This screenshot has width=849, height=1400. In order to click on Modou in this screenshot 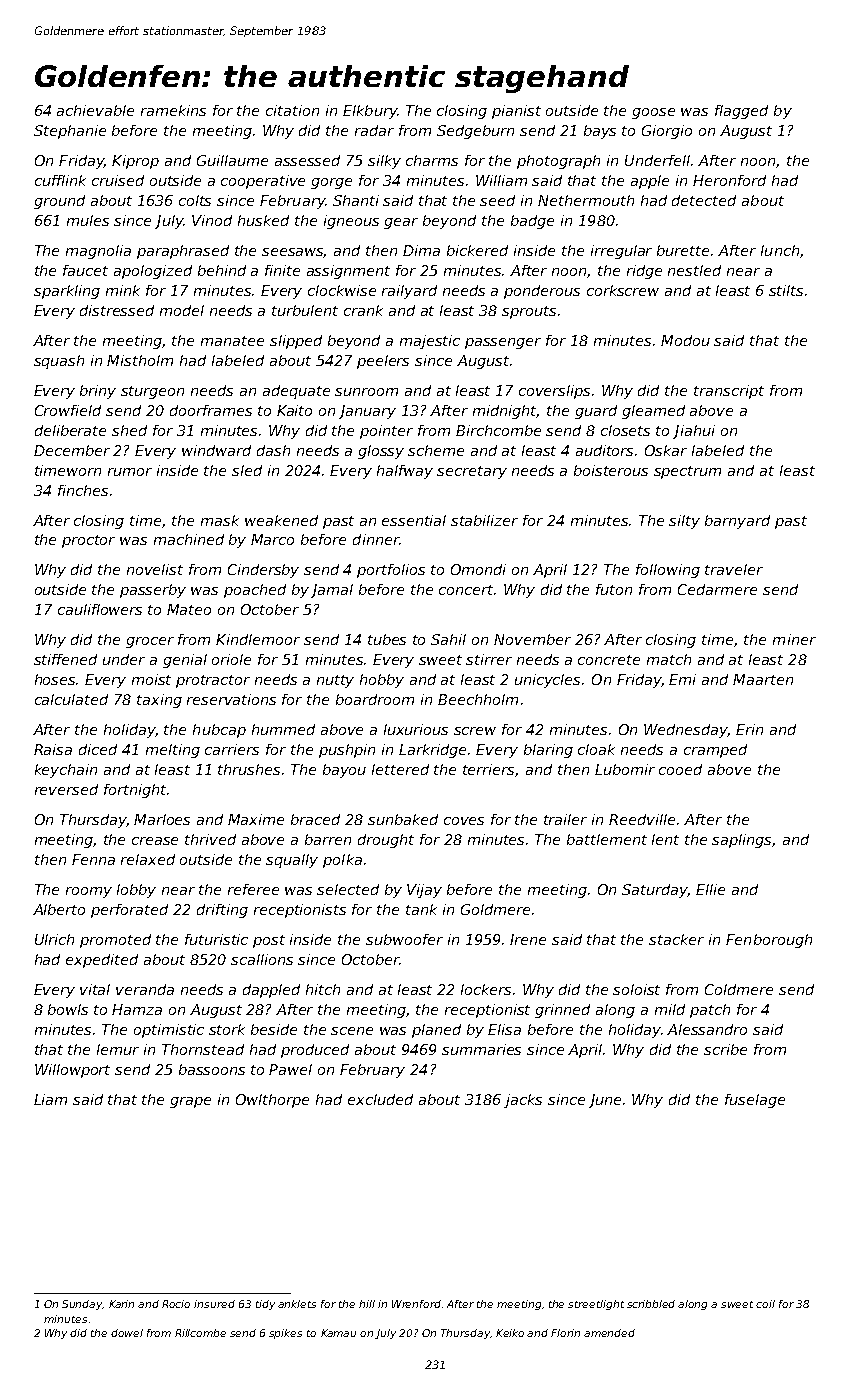, I will do `click(685, 340)`.
